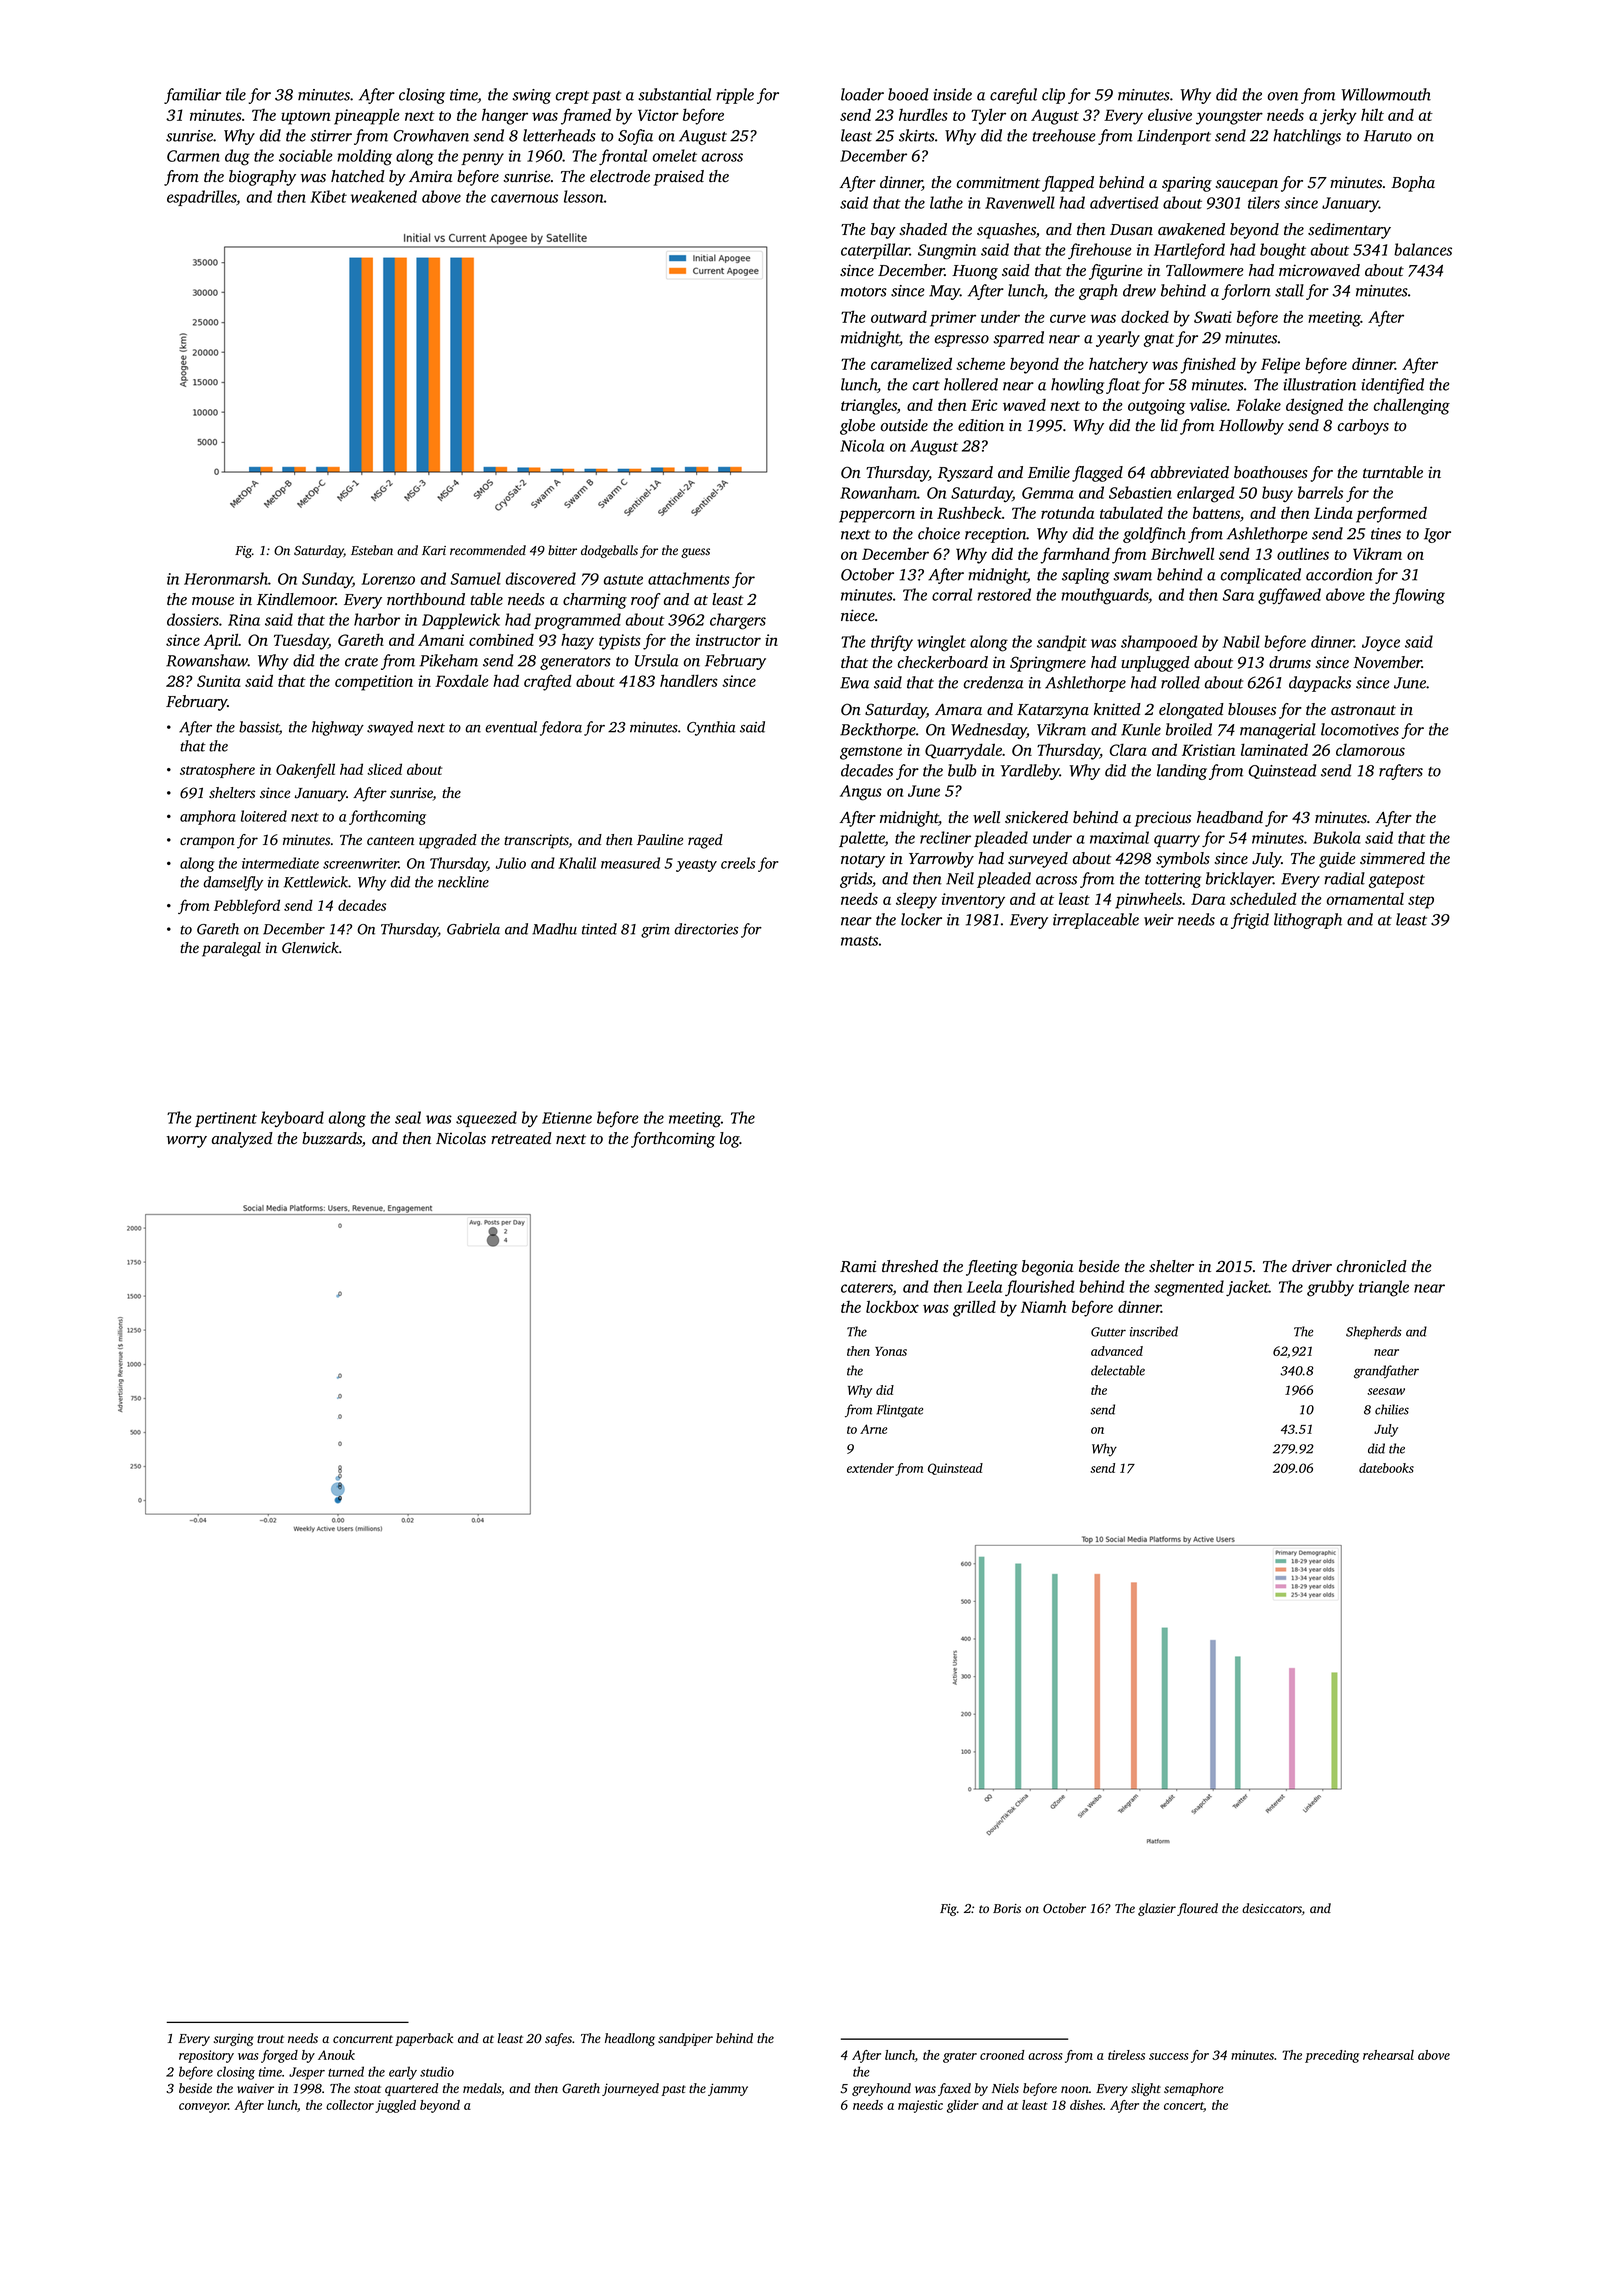 This screenshot has width=1620, height=2292. Describe the element at coordinates (1386, 1468) in the screenshot. I see `datebooks` at that location.
